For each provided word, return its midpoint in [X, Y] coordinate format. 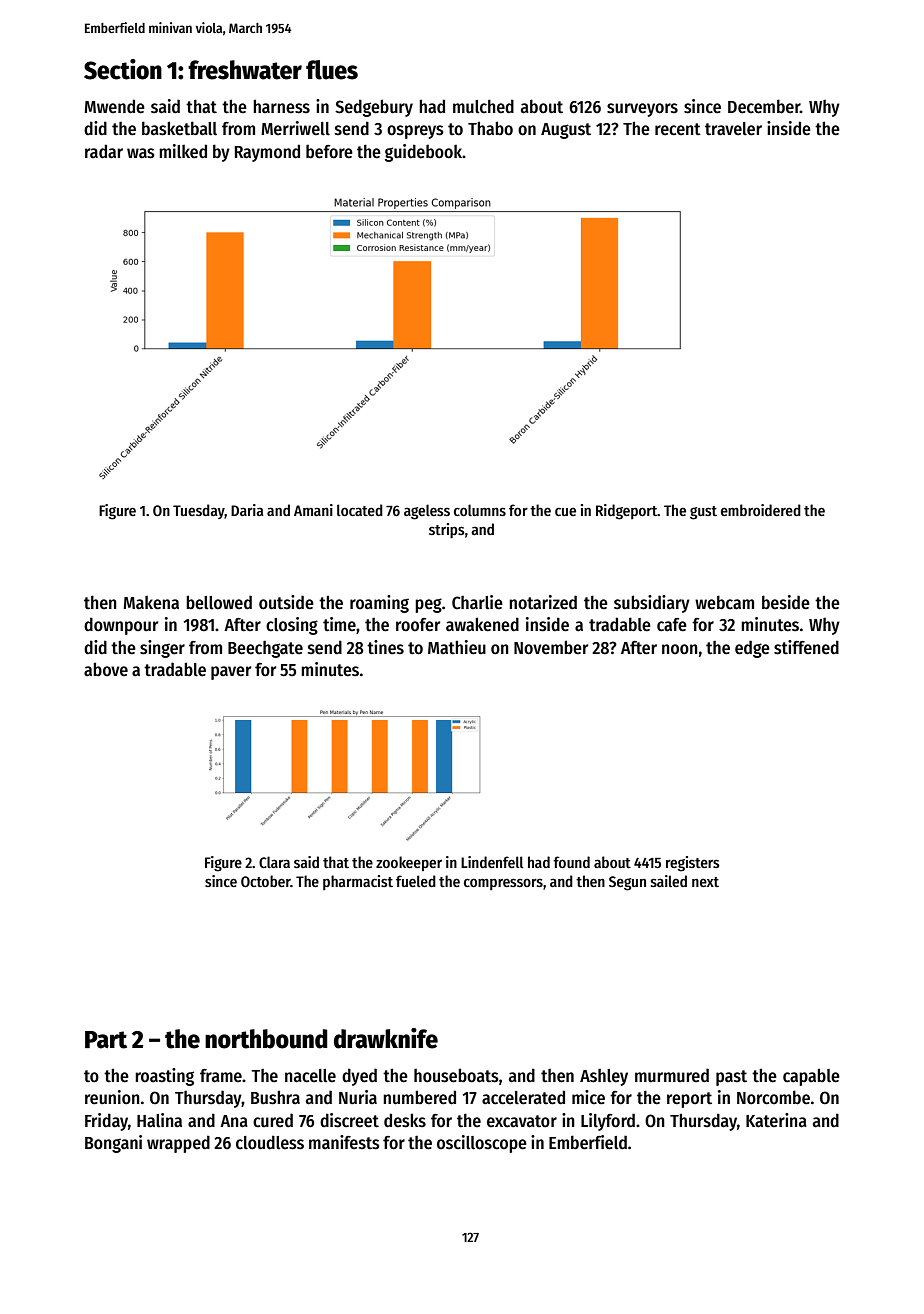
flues [332, 70]
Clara [274, 862]
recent [678, 129]
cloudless [270, 1142]
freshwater [245, 70]
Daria [247, 510]
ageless [427, 512]
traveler [733, 129]
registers [693, 864]
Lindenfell [492, 862]
